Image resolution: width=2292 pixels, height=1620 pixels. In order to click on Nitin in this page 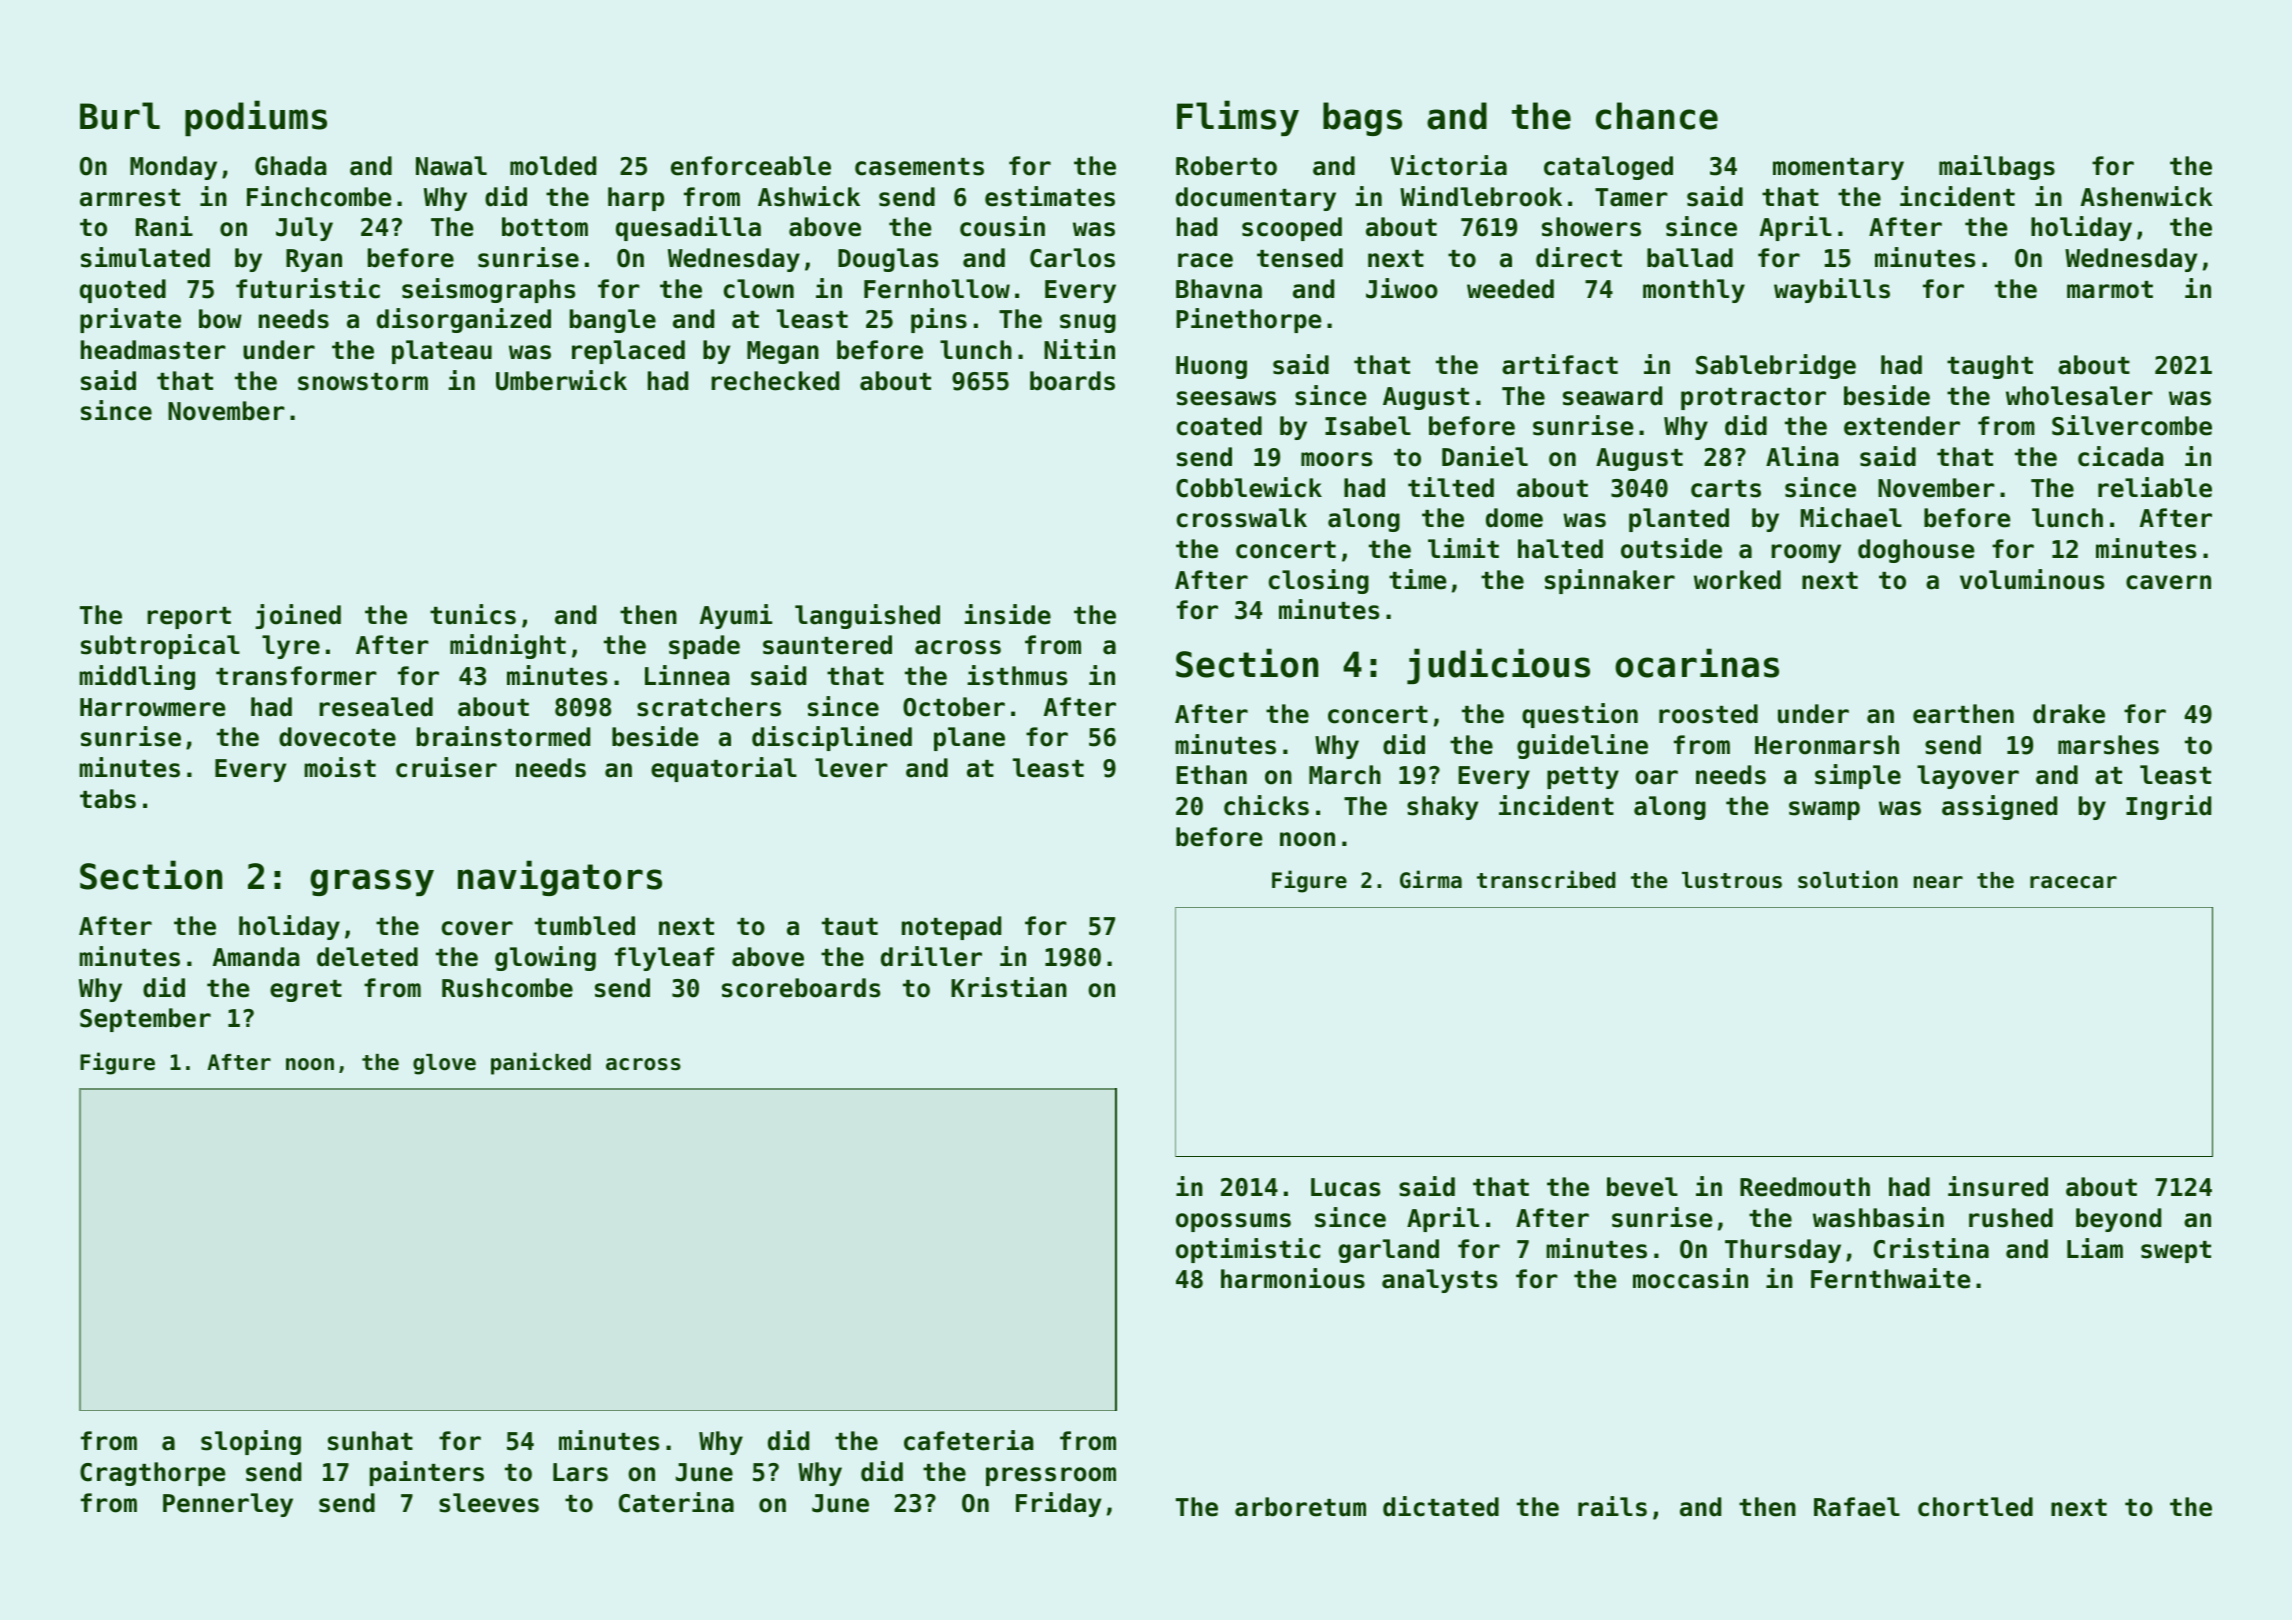, I will do `click(1079, 349)`.
